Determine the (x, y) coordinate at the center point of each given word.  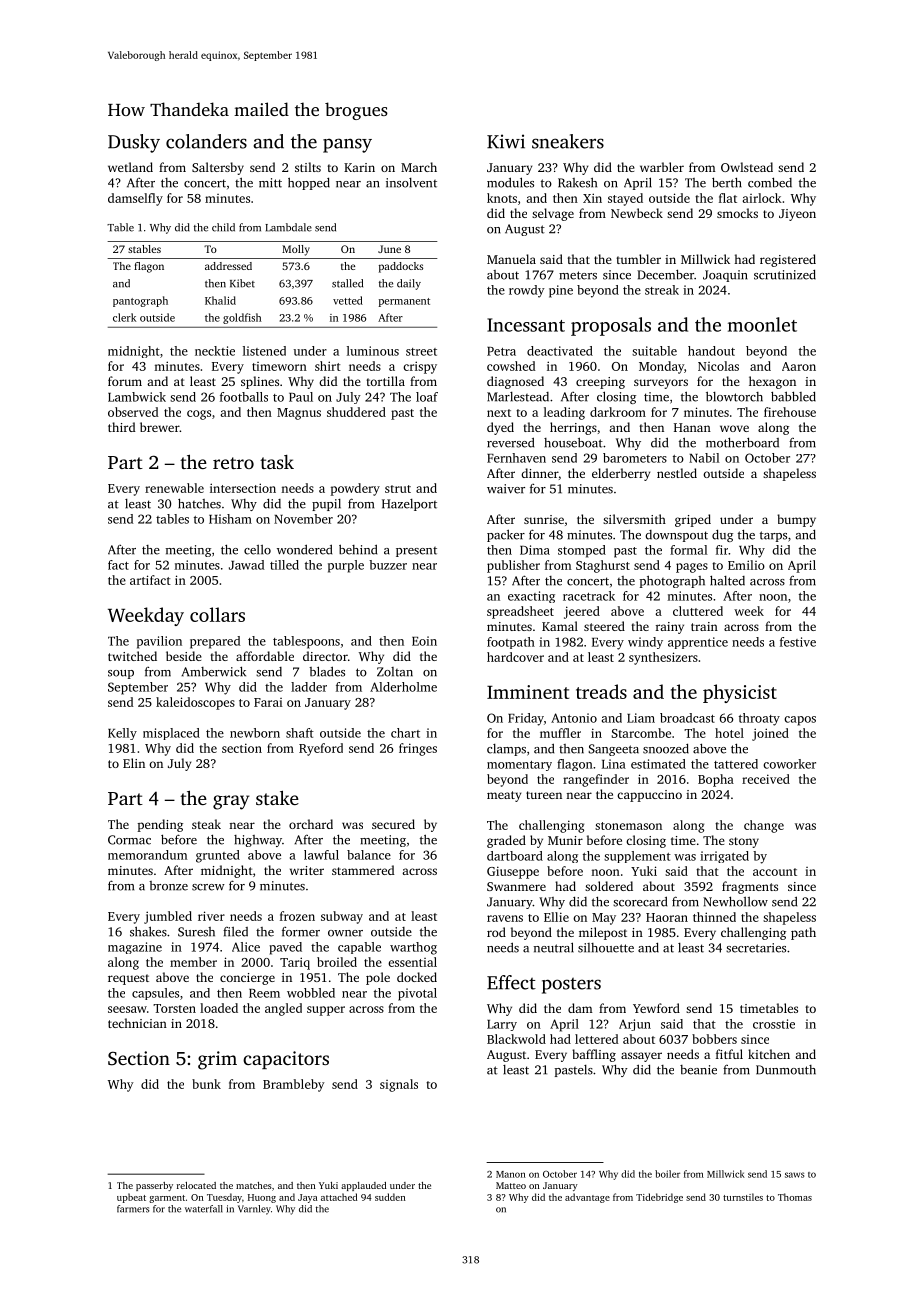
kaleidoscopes (195, 703)
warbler (662, 167)
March (419, 167)
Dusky (134, 143)
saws (794, 1175)
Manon (511, 1174)
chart (405, 733)
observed (133, 412)
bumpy (796, 520)
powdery (355, 489)
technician (137, 1023)
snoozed (666, 748)
